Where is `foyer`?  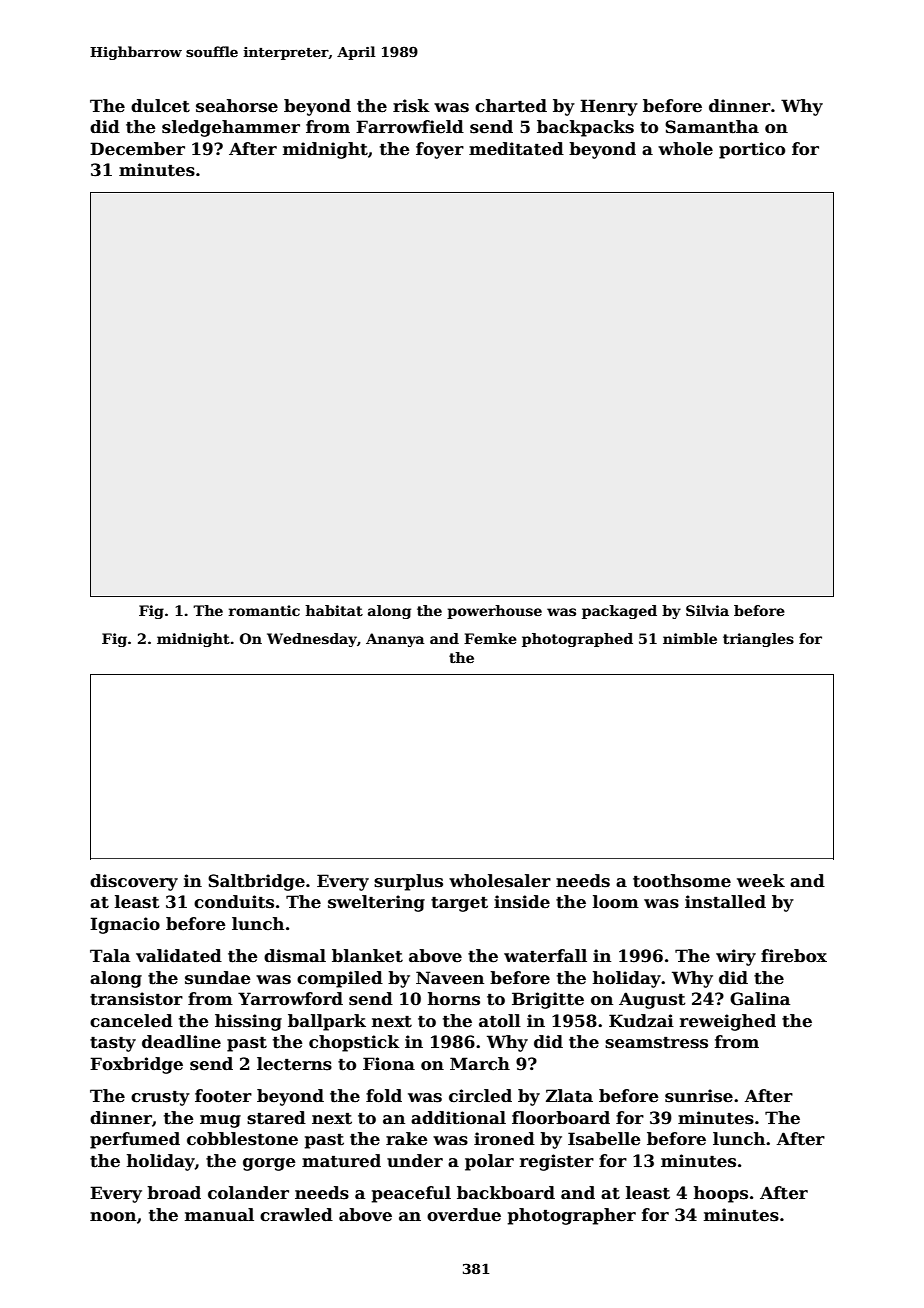
foyer is located at coordinates (440, 150).
